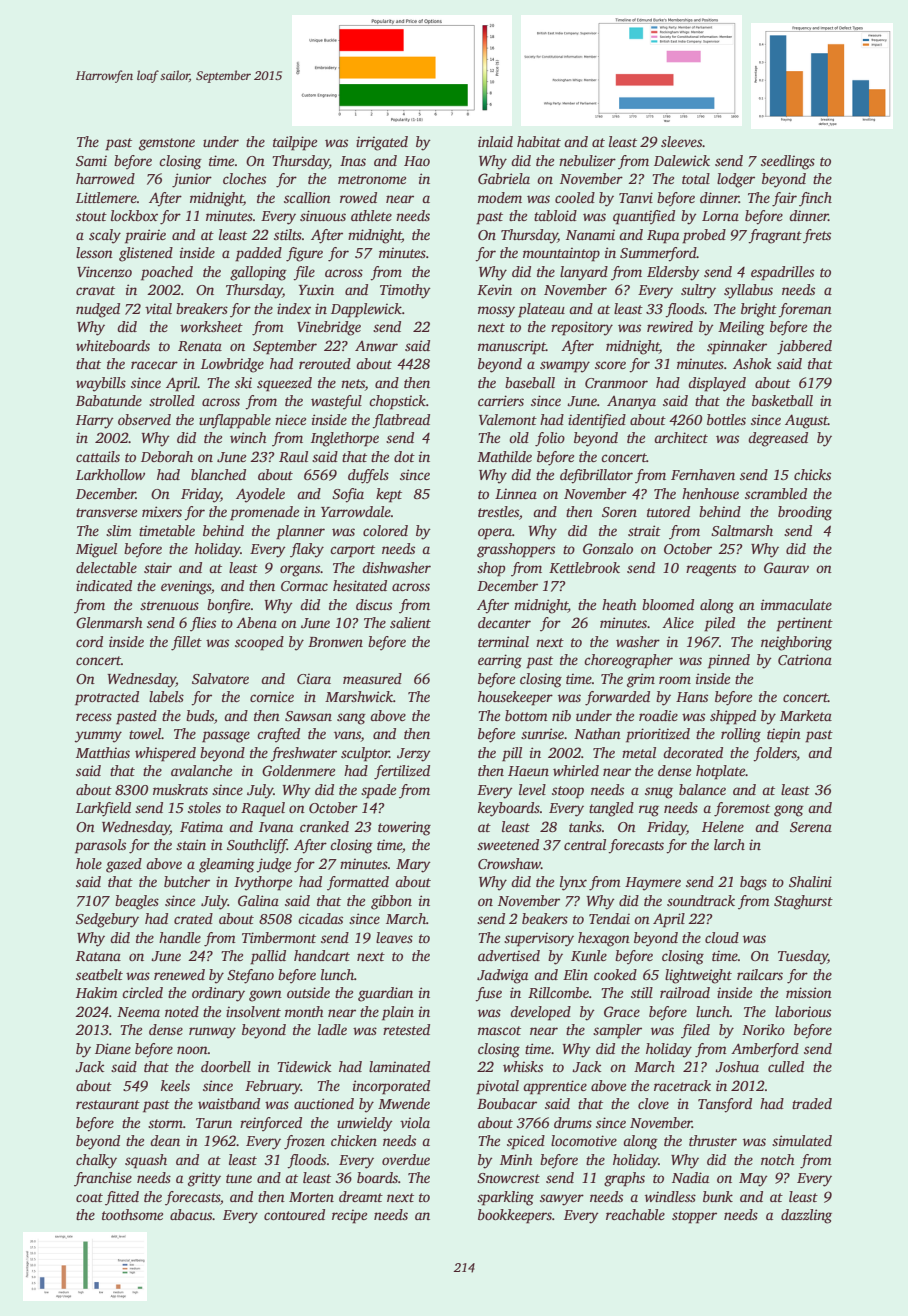 This screenshot has height=1316, width=908. What do you see at coordinates (811, 827) in the screenshot?
I see `Serena` at bounding box center [811, 827].
